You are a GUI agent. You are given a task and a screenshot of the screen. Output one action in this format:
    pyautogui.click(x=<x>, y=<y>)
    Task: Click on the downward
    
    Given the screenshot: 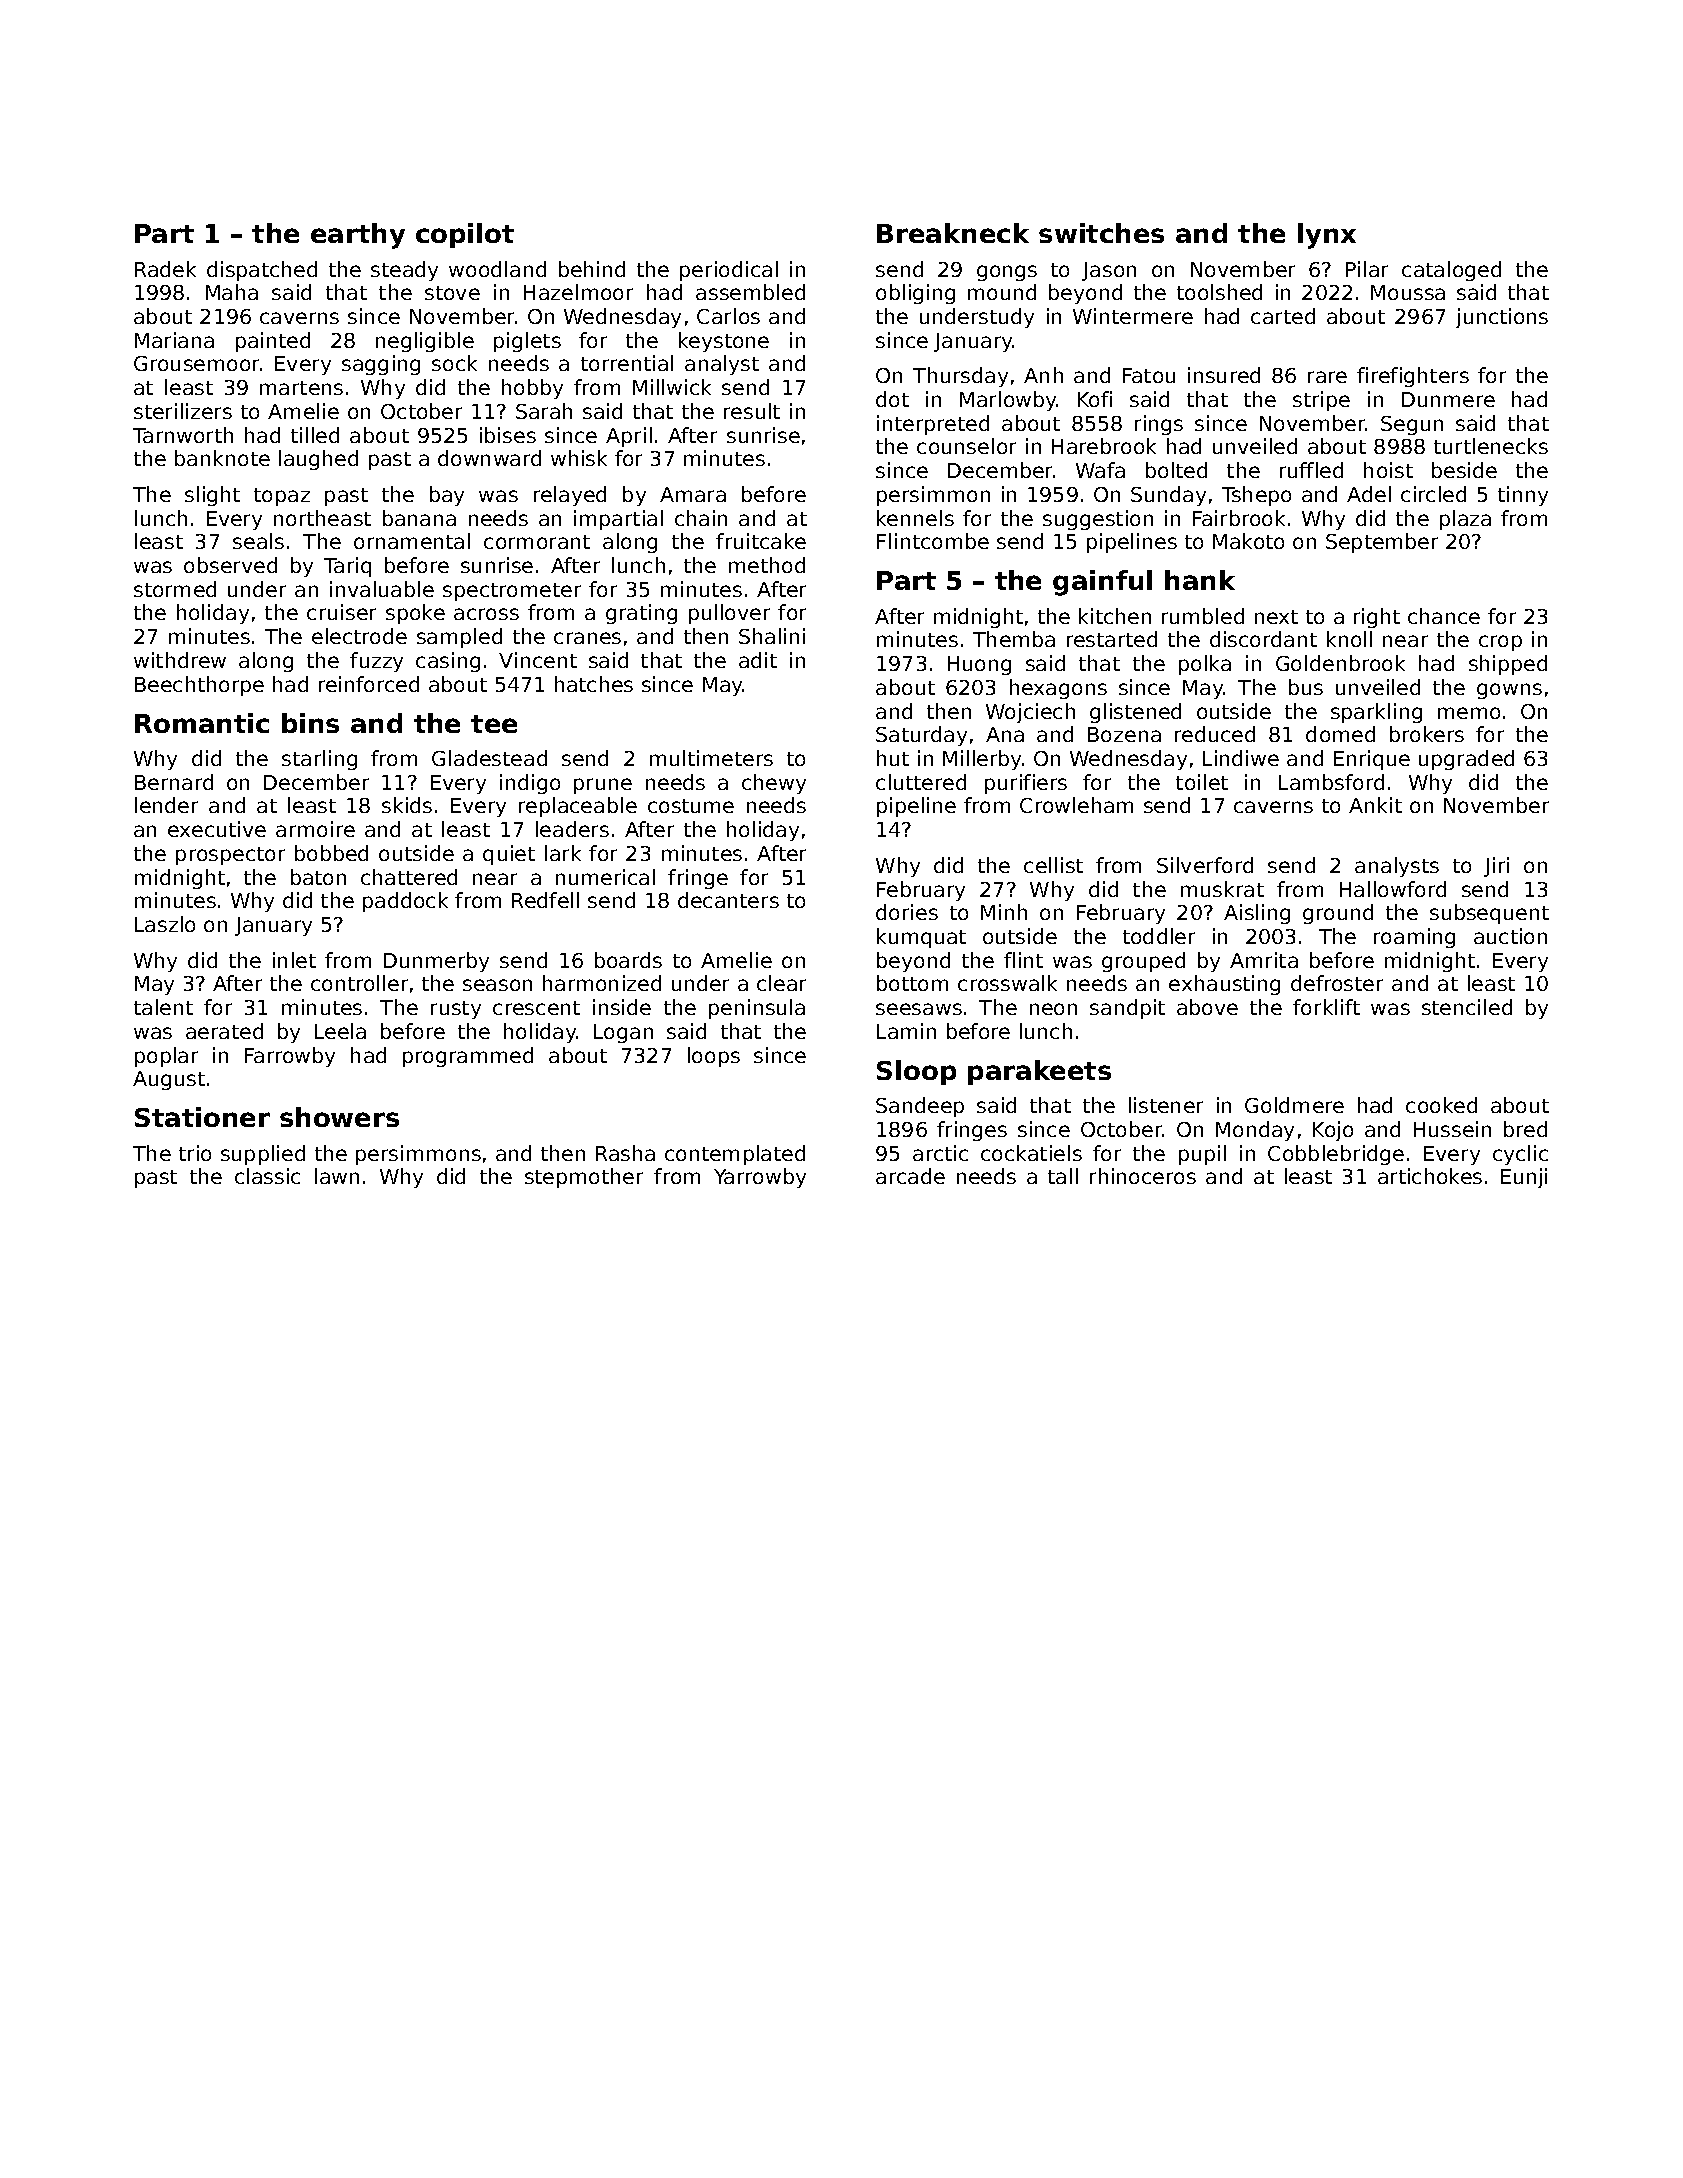 What is the action you would take?
    pyautogui.click(x=489, y=458)
